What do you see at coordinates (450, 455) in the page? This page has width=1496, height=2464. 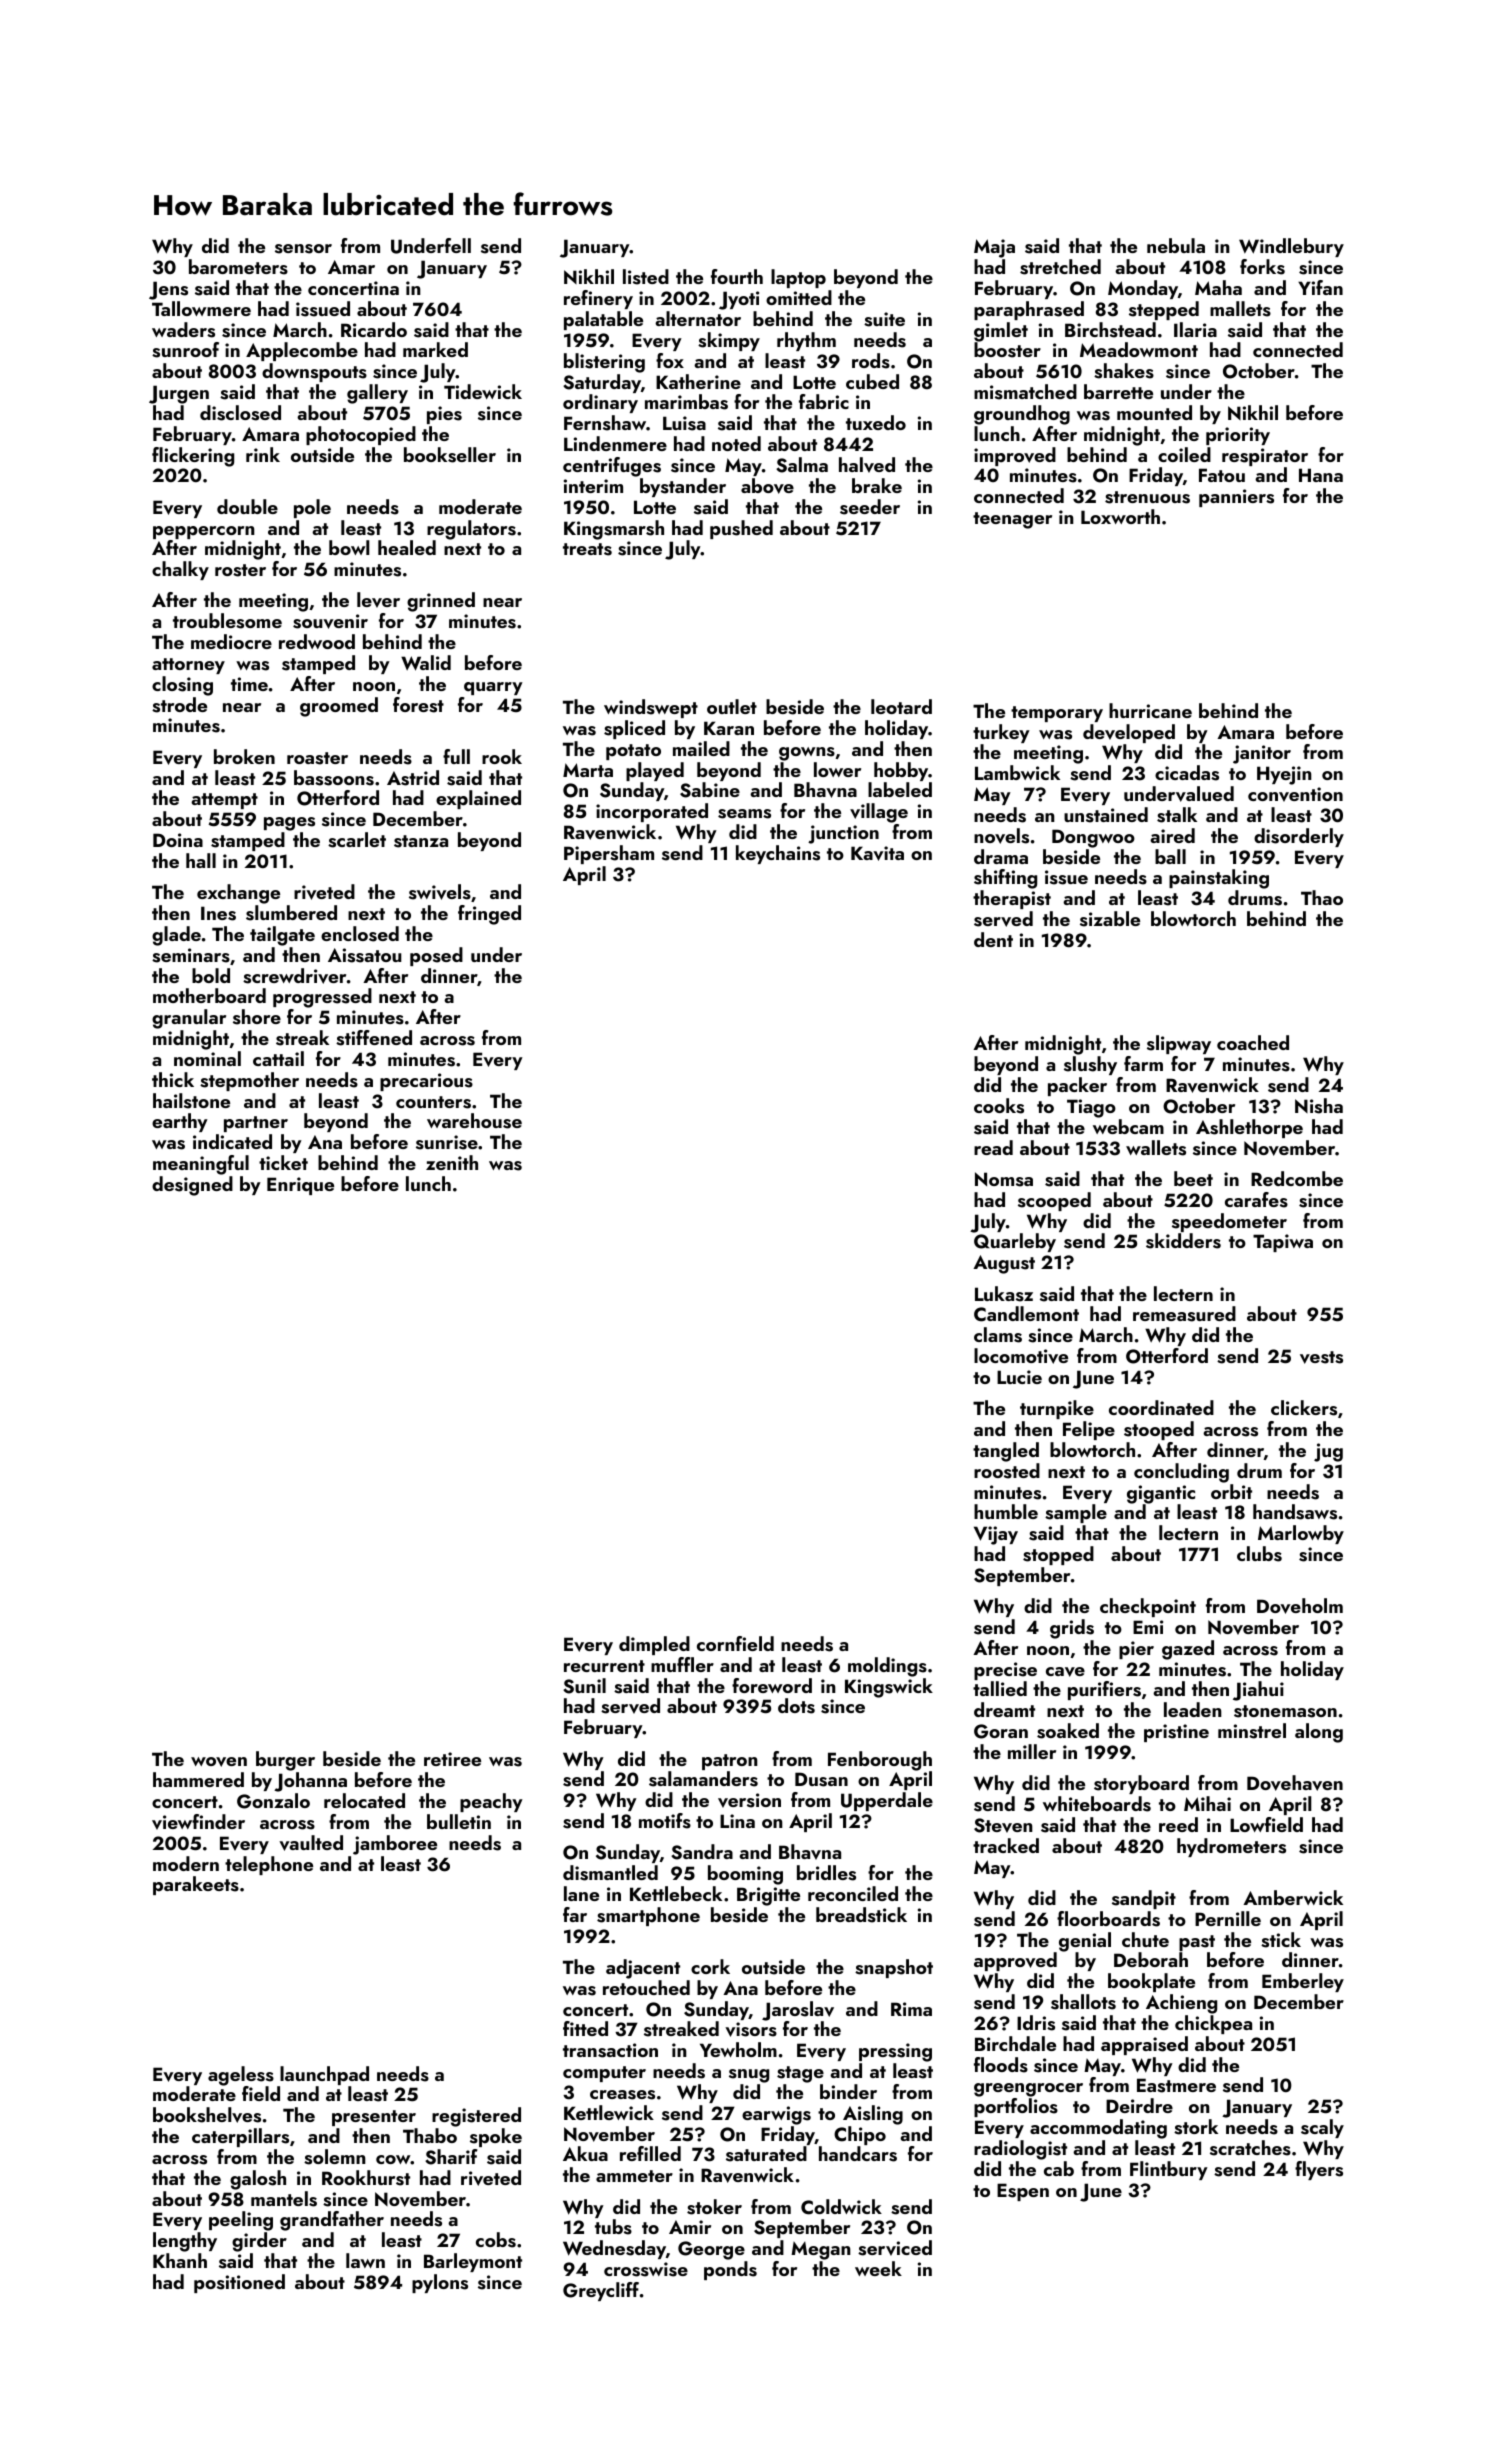 I see `bookseller` at bounding box center [450, 455].
